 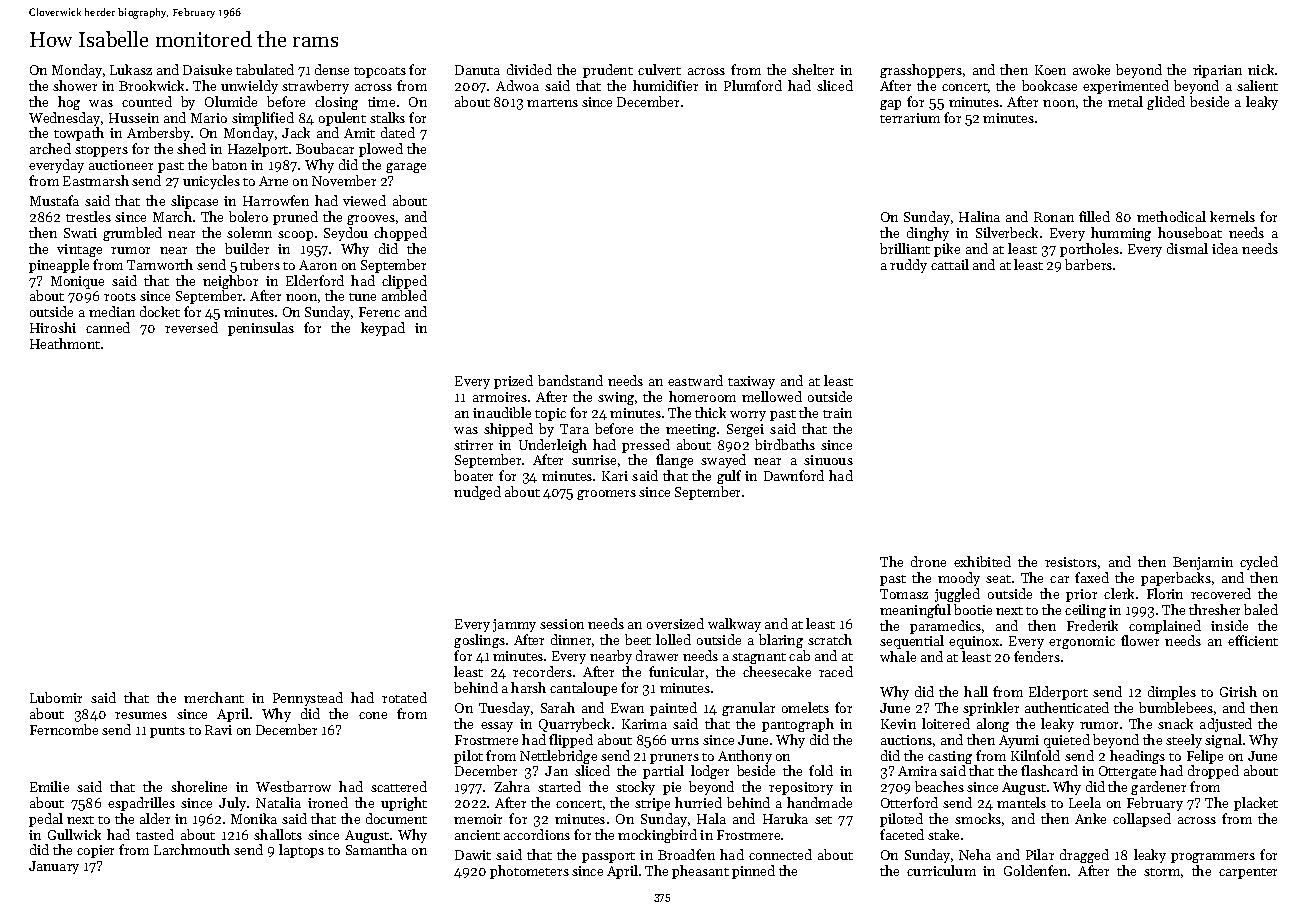 I want to click on smocks, so click(x=978, y=818).
